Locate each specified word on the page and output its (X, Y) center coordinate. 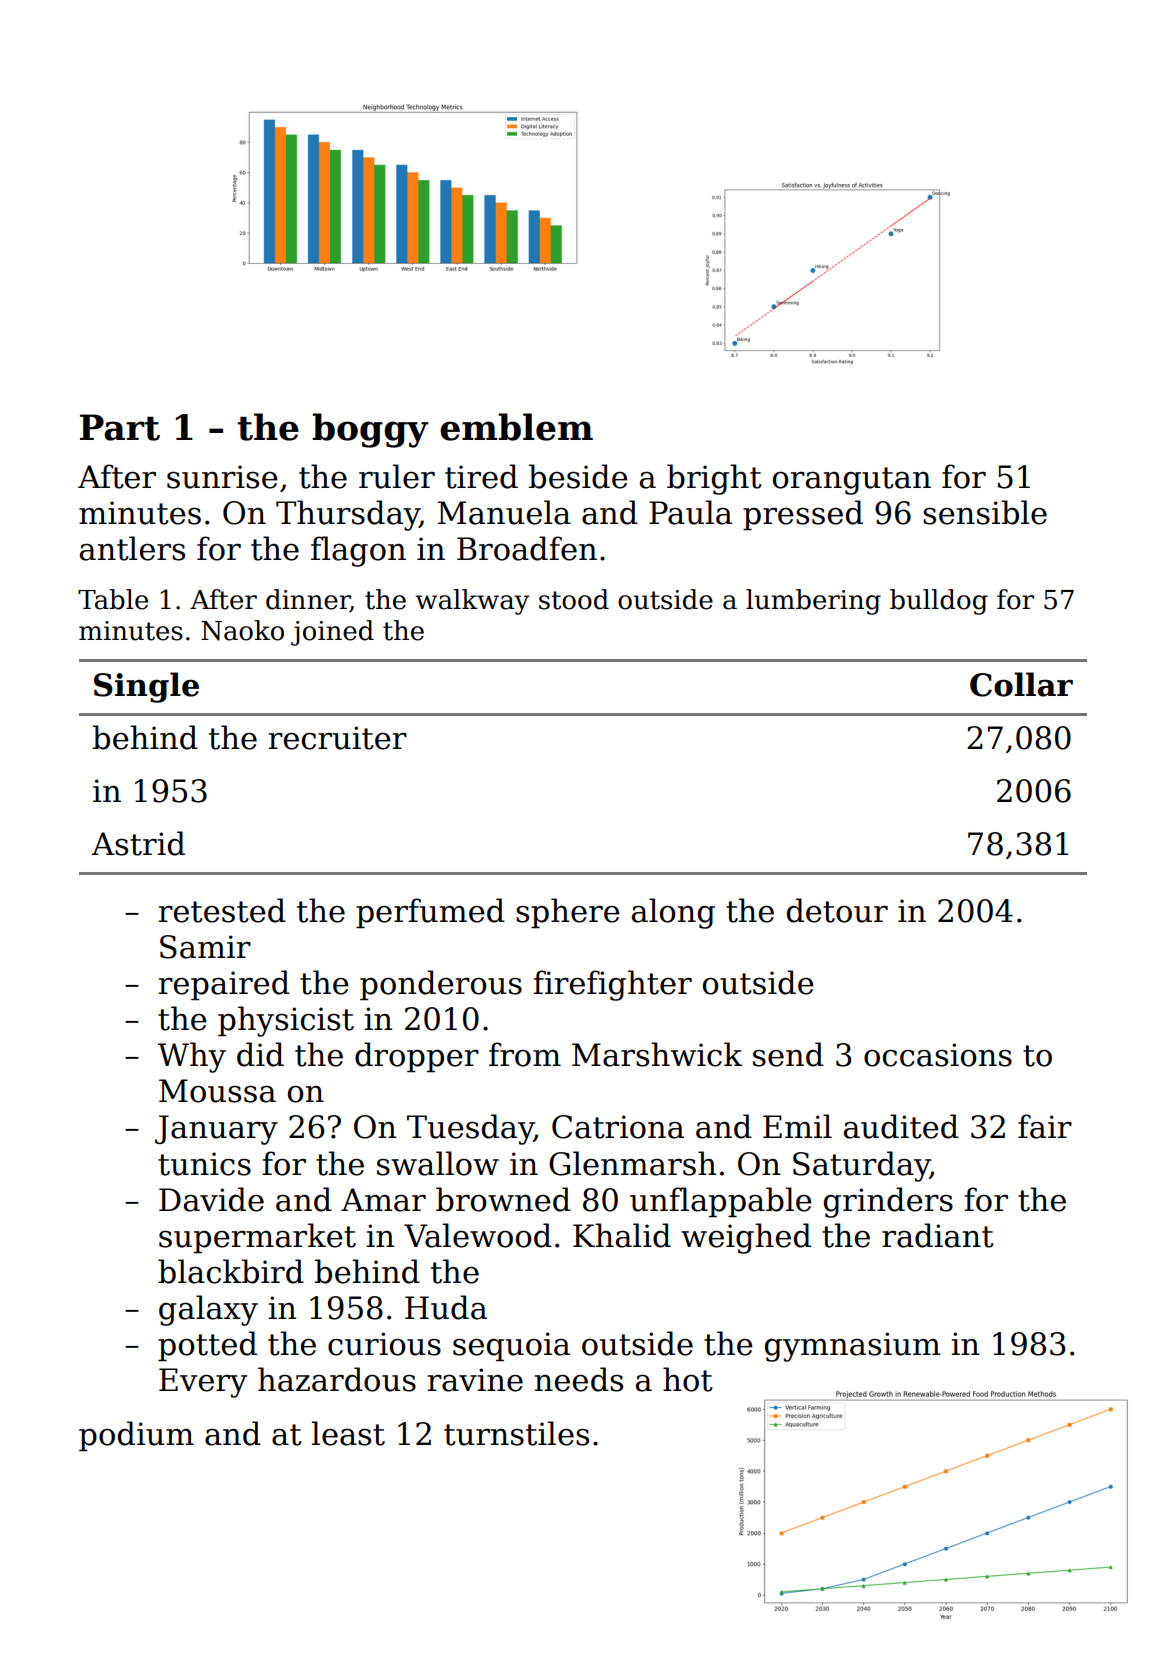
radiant (938, 1235)
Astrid (138, 843)
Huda (446, 1307)
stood (574, 599)
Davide (211, 1199)
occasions (938, 1055)
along (673, 913)
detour (837, 910)
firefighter (612, 985)
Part (120, 427)
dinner (308, 600)
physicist (286, 1021)
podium (136, 1436)
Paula (690, 512)
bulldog (939, 602)
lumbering (813, 602)
